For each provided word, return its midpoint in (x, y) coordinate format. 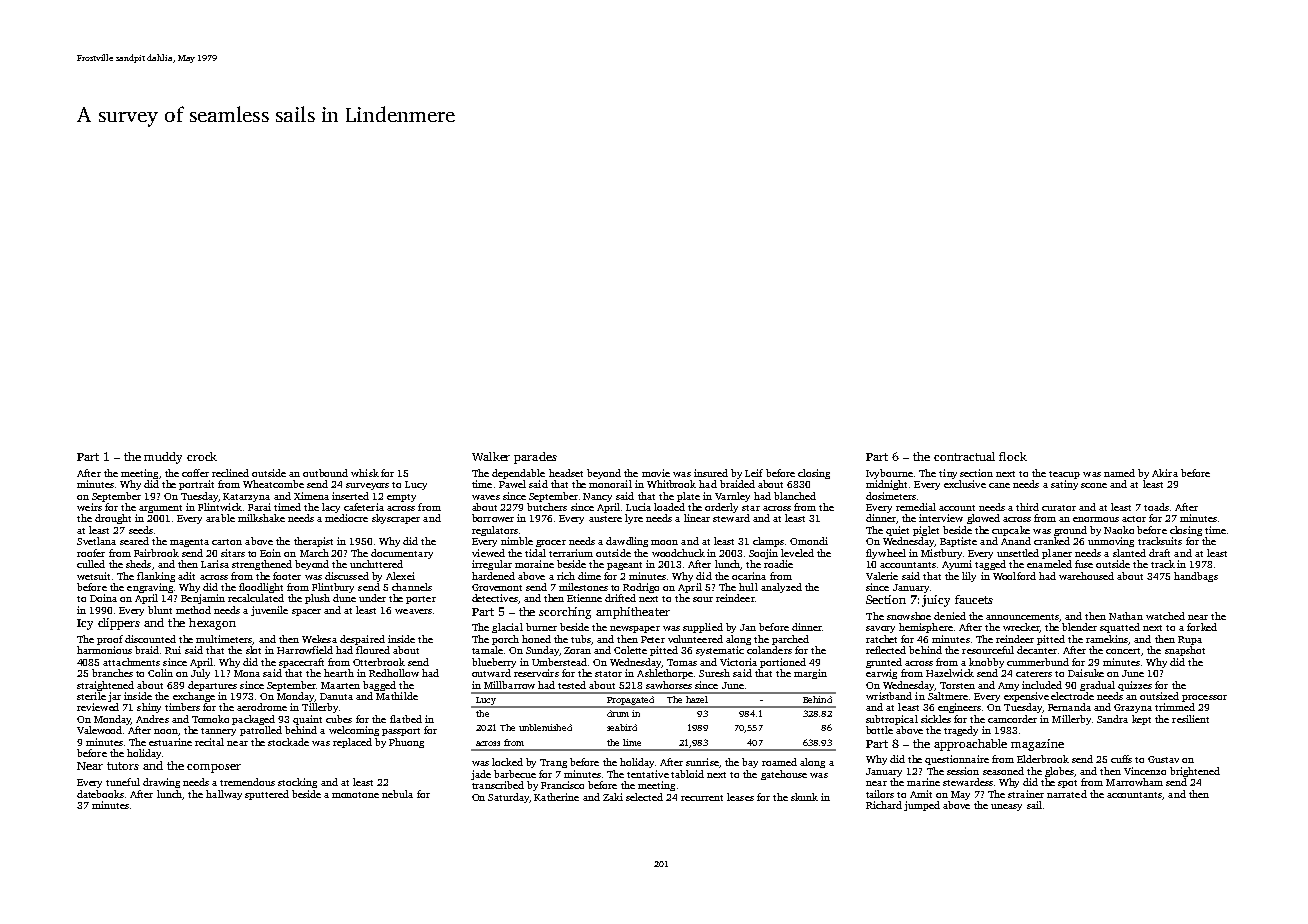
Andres (152, 719)
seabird (622, 727)
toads (1156, 507)
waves (486, 497)
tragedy (961, 731)
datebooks (100, 794)
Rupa (1190, 640)
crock (202, 456)
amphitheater (633, 613)
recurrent (702, 798)
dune (344, 598)
